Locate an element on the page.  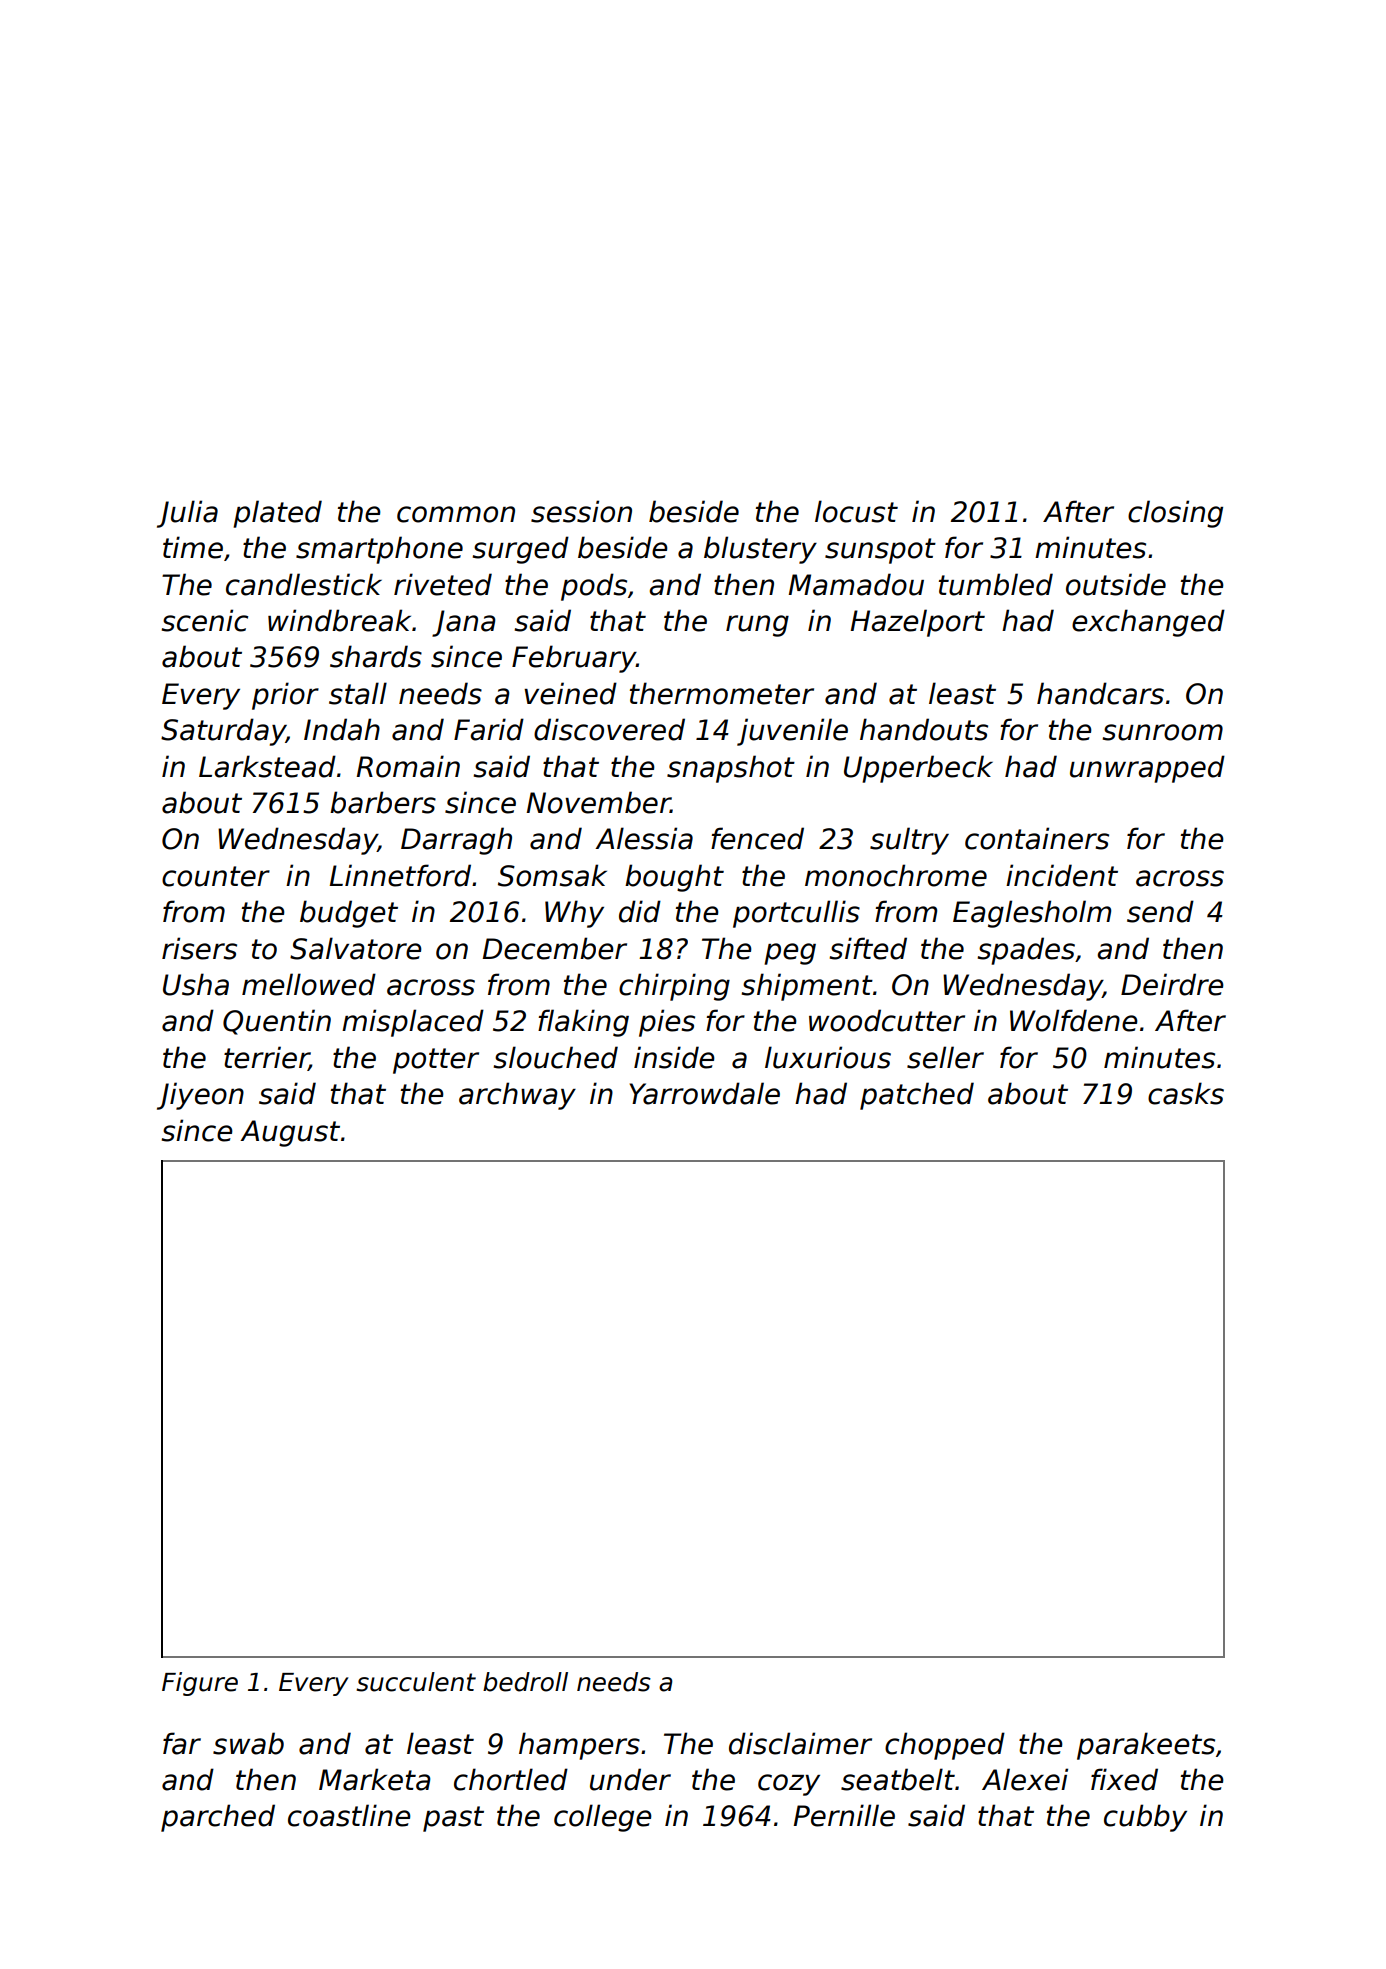
sultry is located at coordinates (909, 841).
